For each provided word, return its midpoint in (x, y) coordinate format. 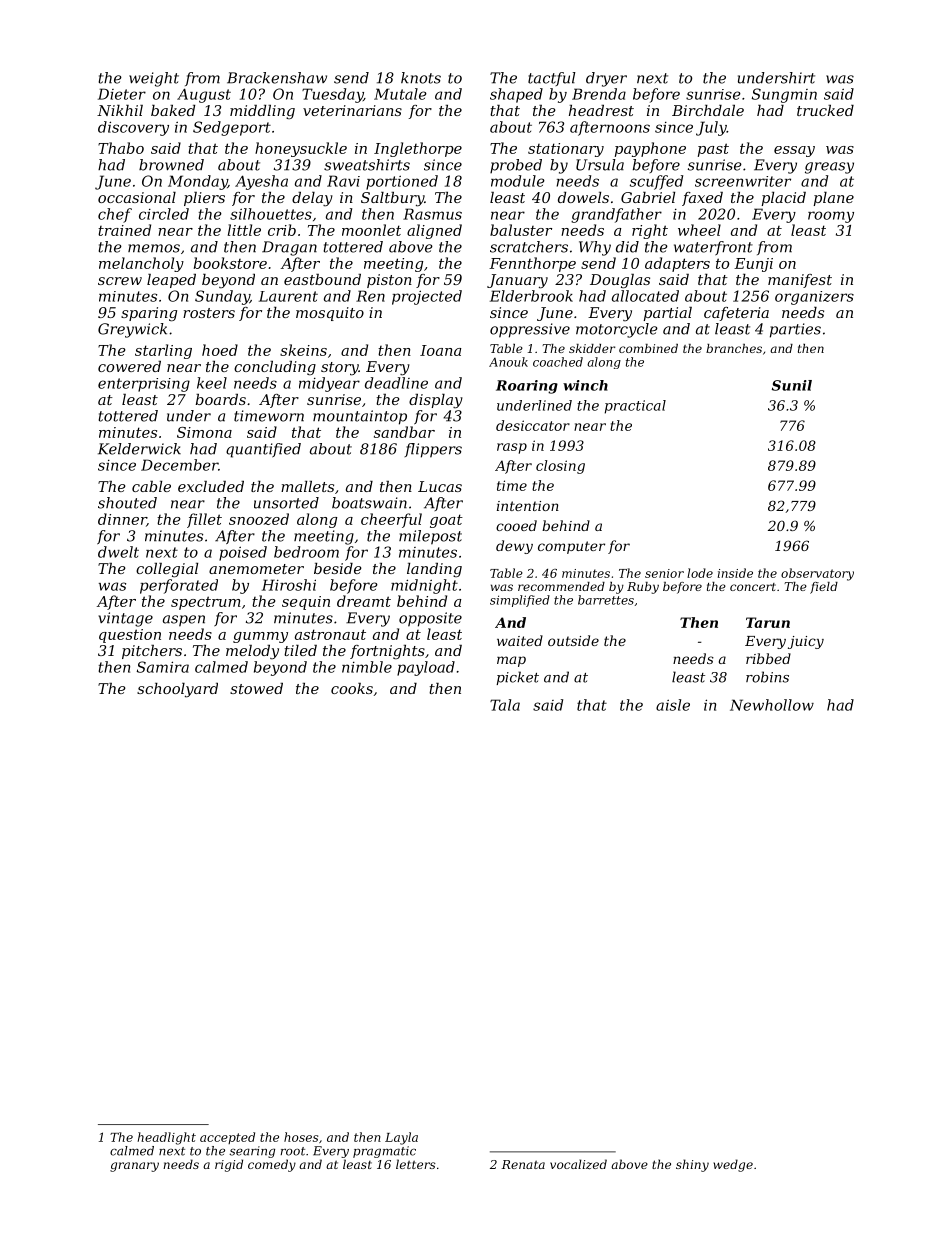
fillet (204, 520)
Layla (401, 1138)
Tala (505, 705)
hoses (301, 1137)
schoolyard (177, 690)
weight (154, 79)
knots (421, 78)
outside (573, 640)
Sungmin (784, 95)
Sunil (792, 385)
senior (664, 573)
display (436, 401)
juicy (806, 642)
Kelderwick (139, 449)
